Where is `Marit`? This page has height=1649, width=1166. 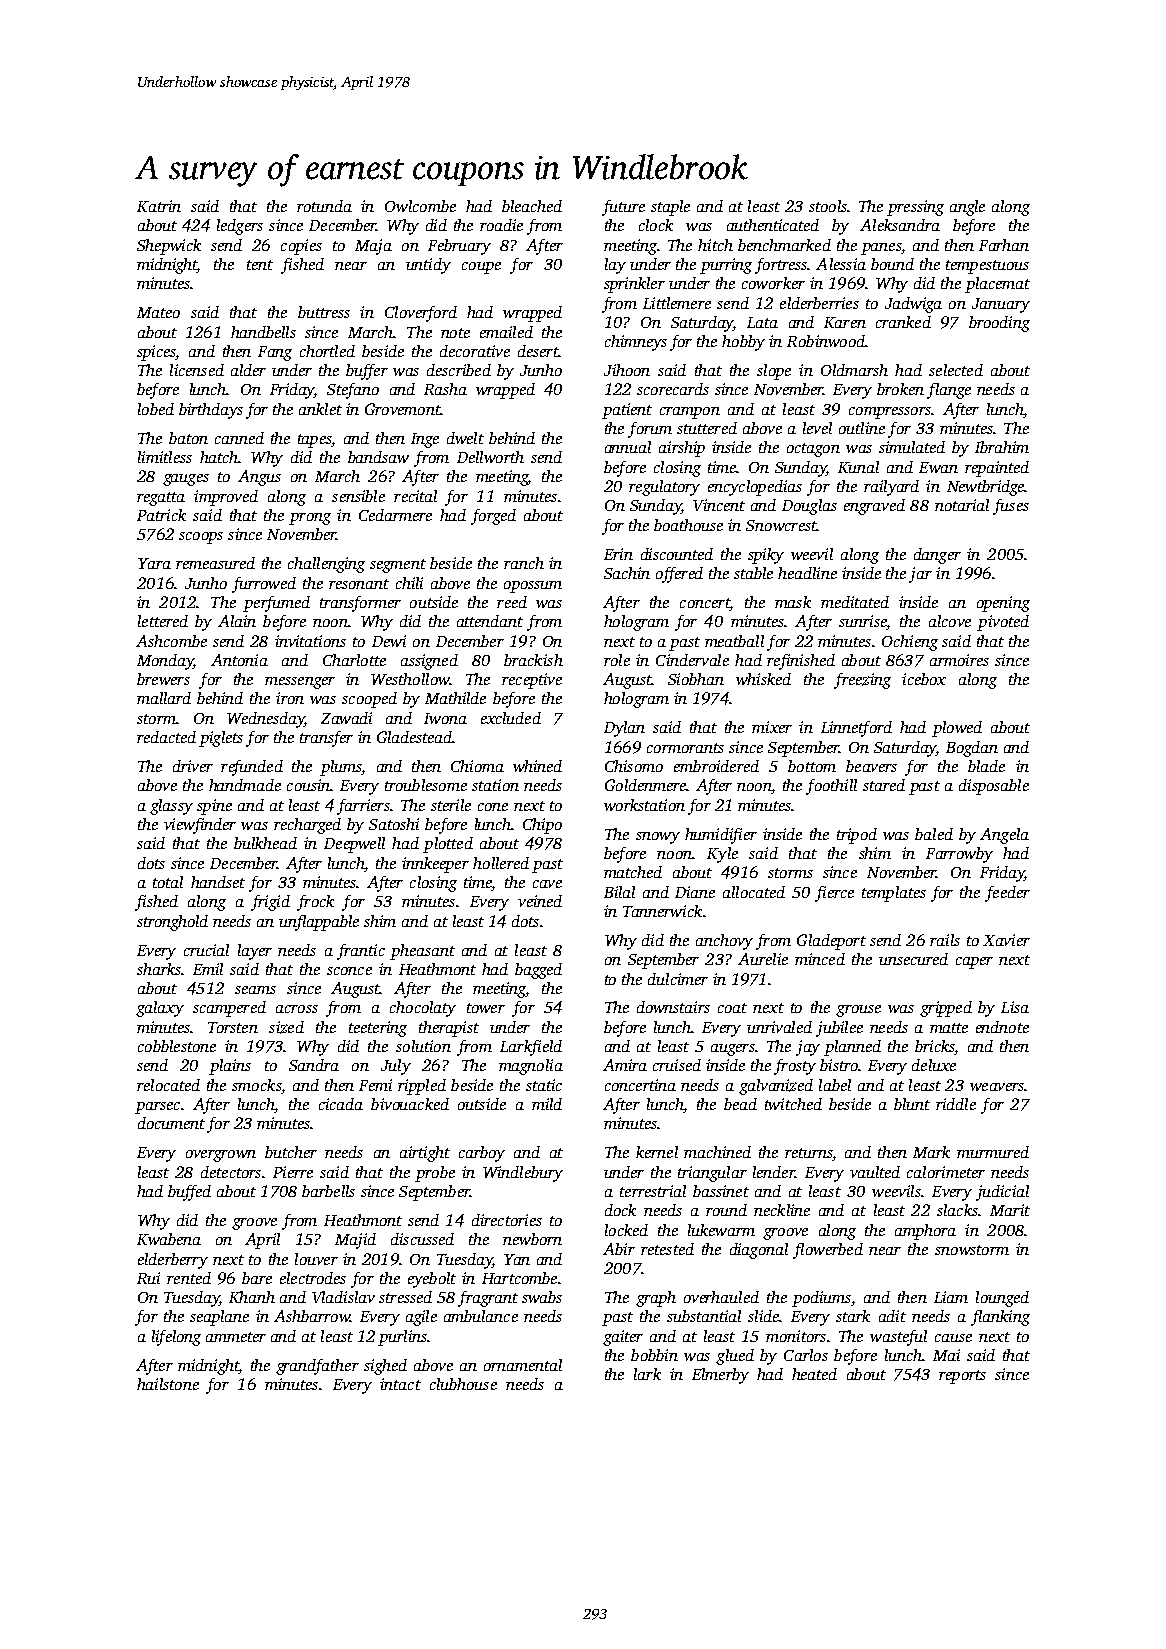
Marit is located at coordinates (1010, 1210).
